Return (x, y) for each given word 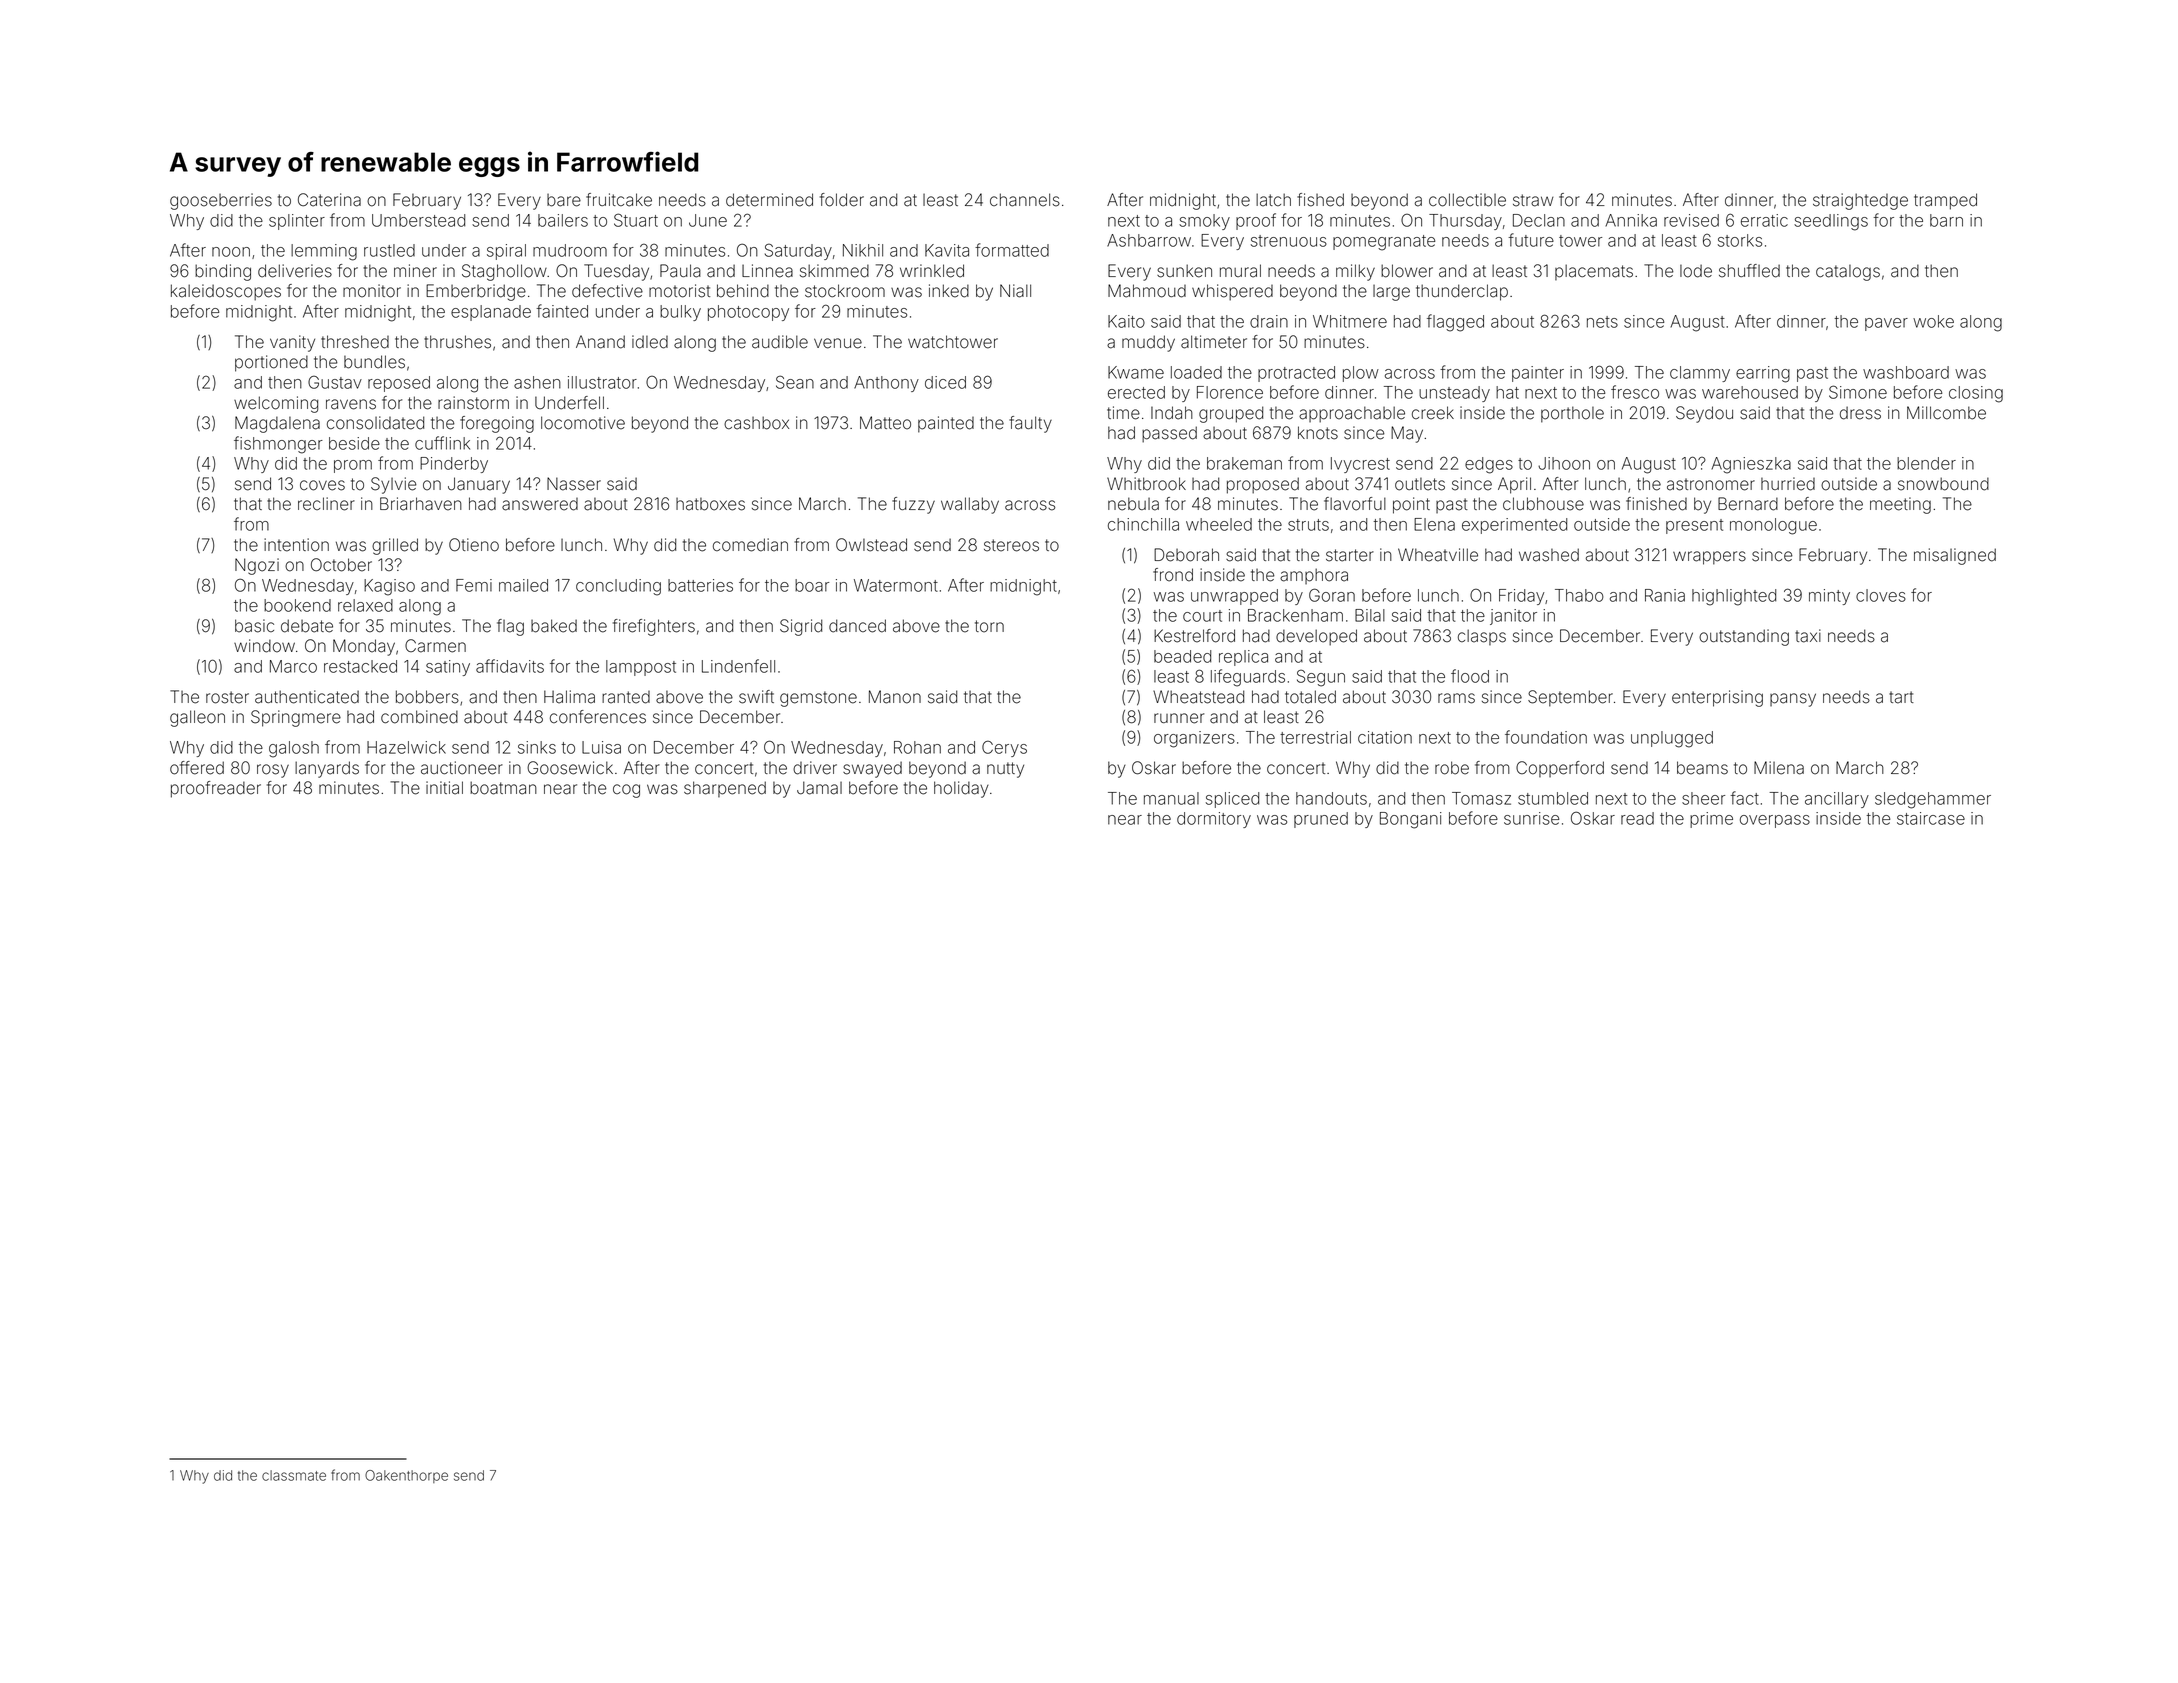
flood (1470, 676)
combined (419, 717)
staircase (1931, 818)
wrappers (1709, 558)
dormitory (1214, 820)
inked (949, 291)
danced (857, 626)
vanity (292, 343)
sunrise (1531, 818)
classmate (294, 1475)
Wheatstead (1198, 697)
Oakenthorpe (406, 1476)
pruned (1321, 820)
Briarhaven (421, 504)
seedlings (1831, 222)
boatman (503, 788)
